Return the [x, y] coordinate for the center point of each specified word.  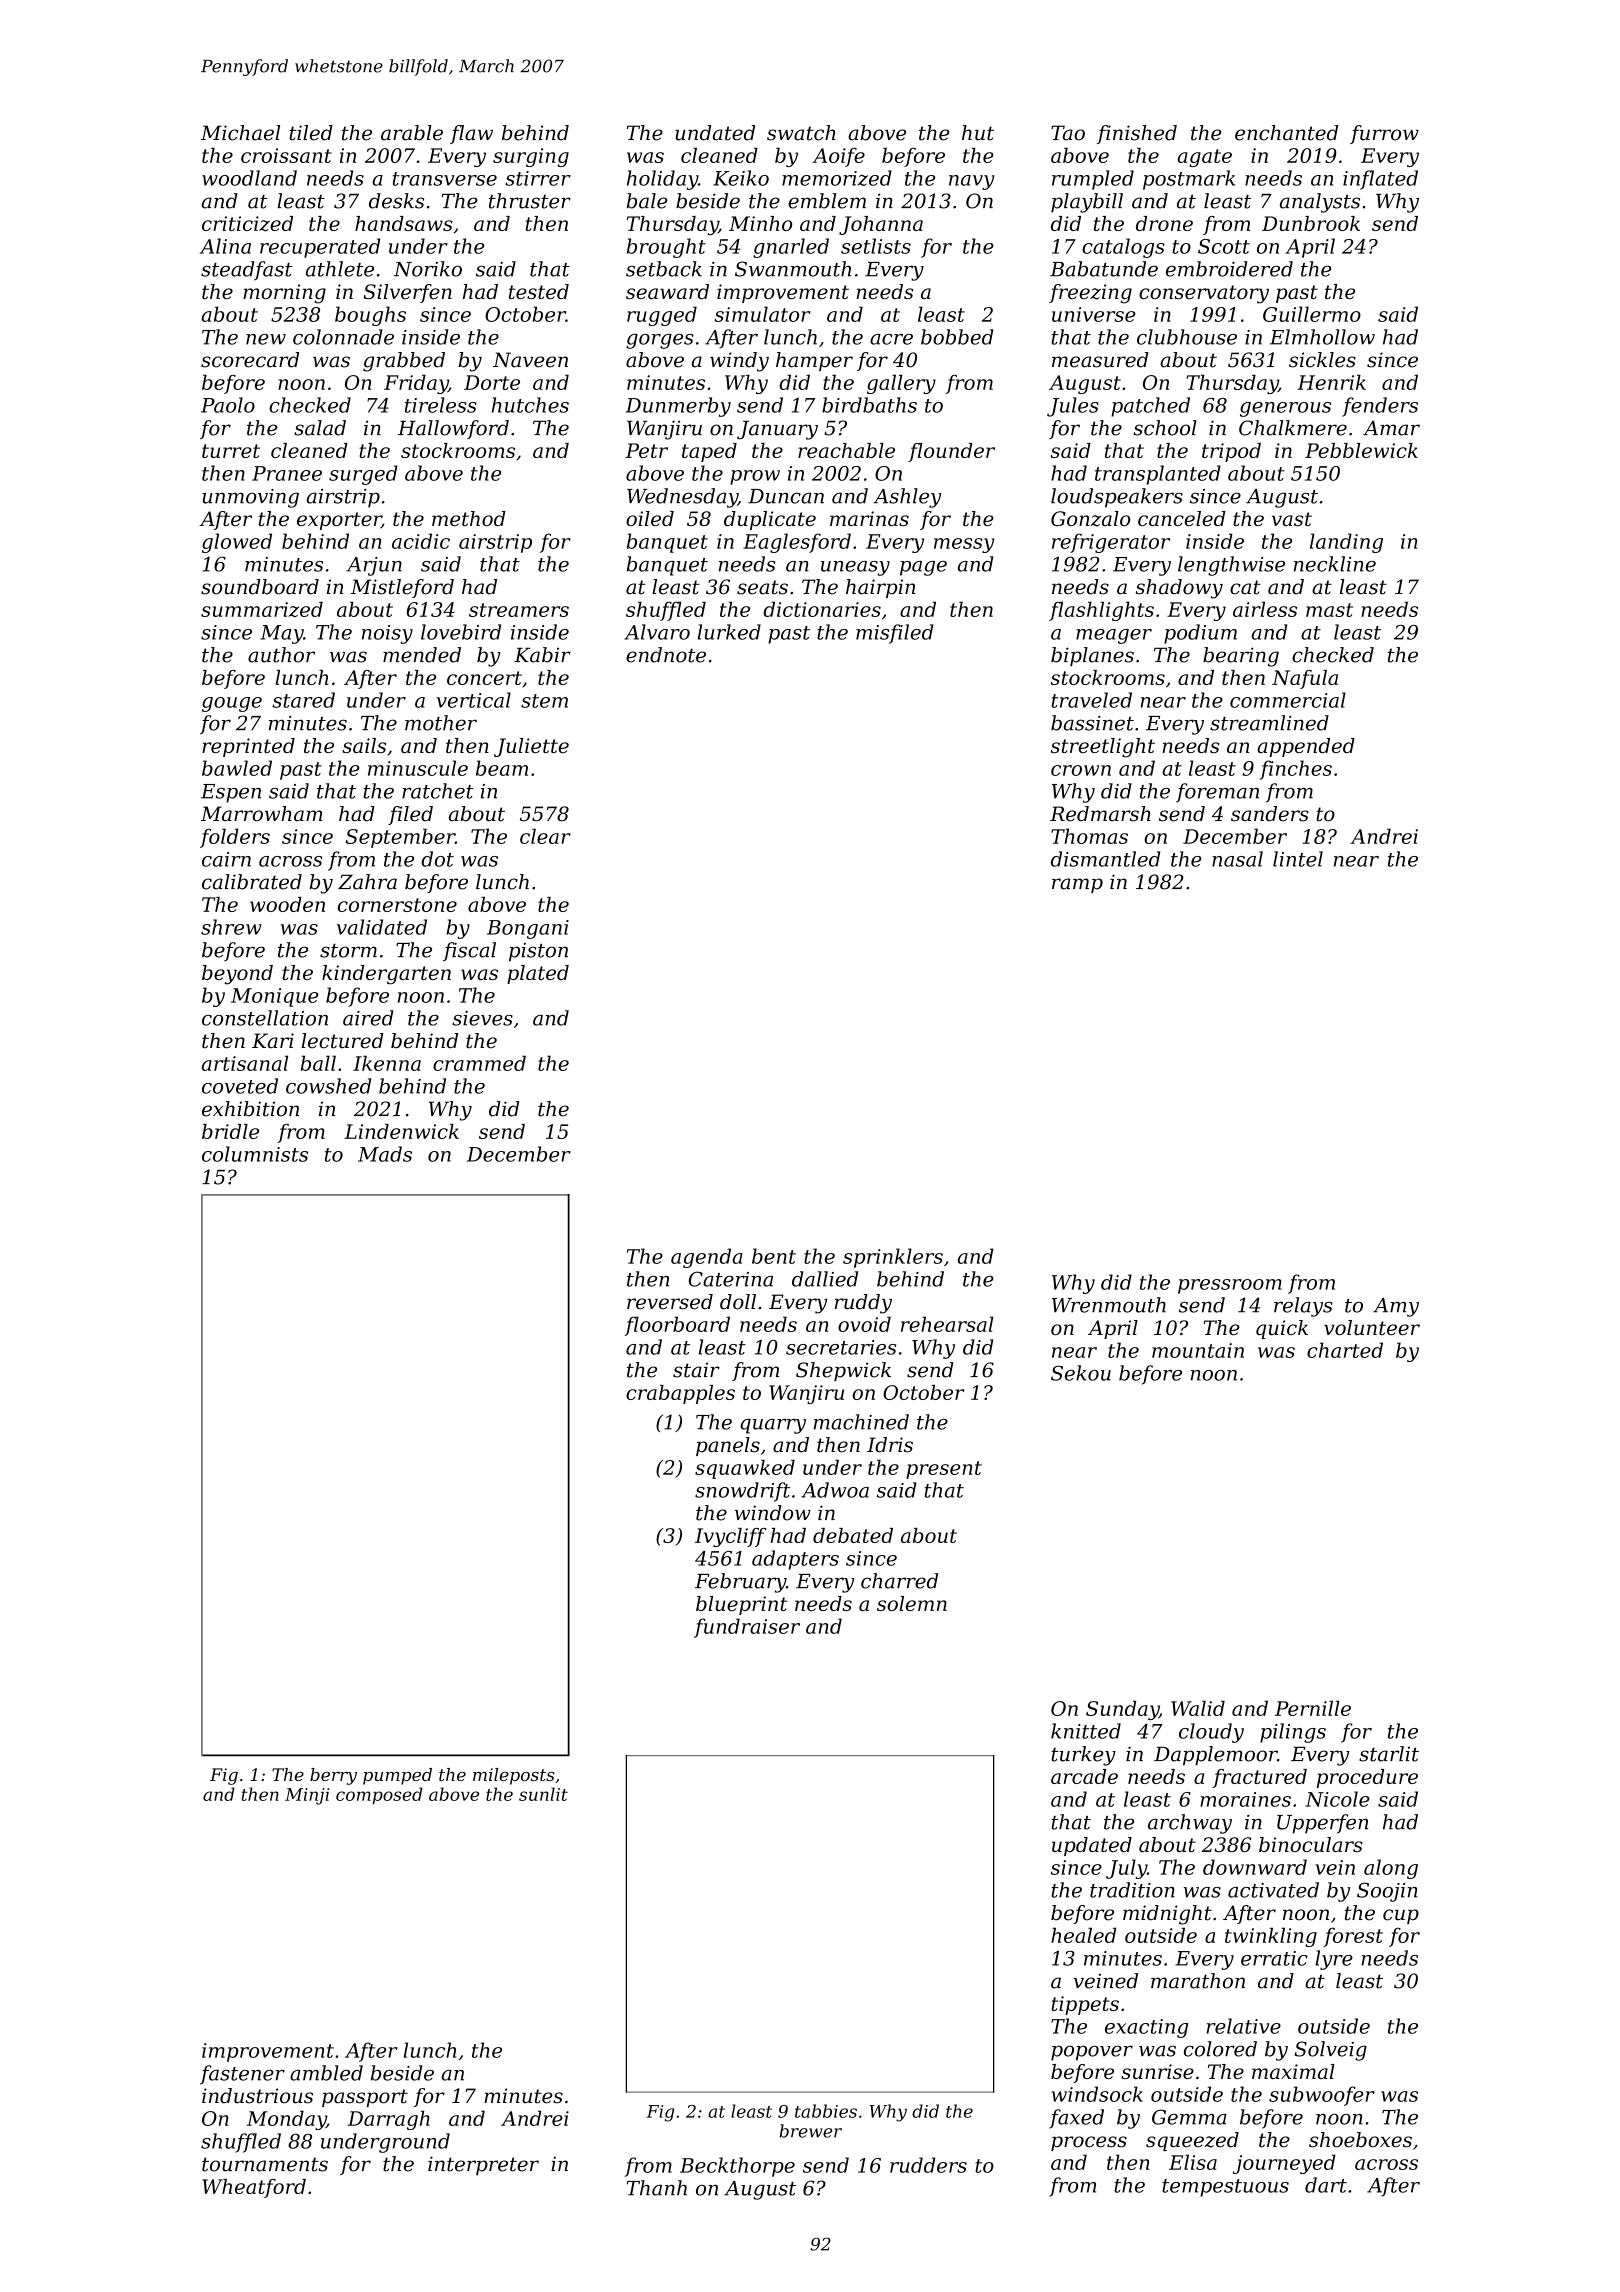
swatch [801, 133]
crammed [479, 1063]
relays [1303, 1307]
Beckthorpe [737, 2167]
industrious [257, 2096]
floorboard [677, 1326]
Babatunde [1104, 269]
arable [412, 133]
